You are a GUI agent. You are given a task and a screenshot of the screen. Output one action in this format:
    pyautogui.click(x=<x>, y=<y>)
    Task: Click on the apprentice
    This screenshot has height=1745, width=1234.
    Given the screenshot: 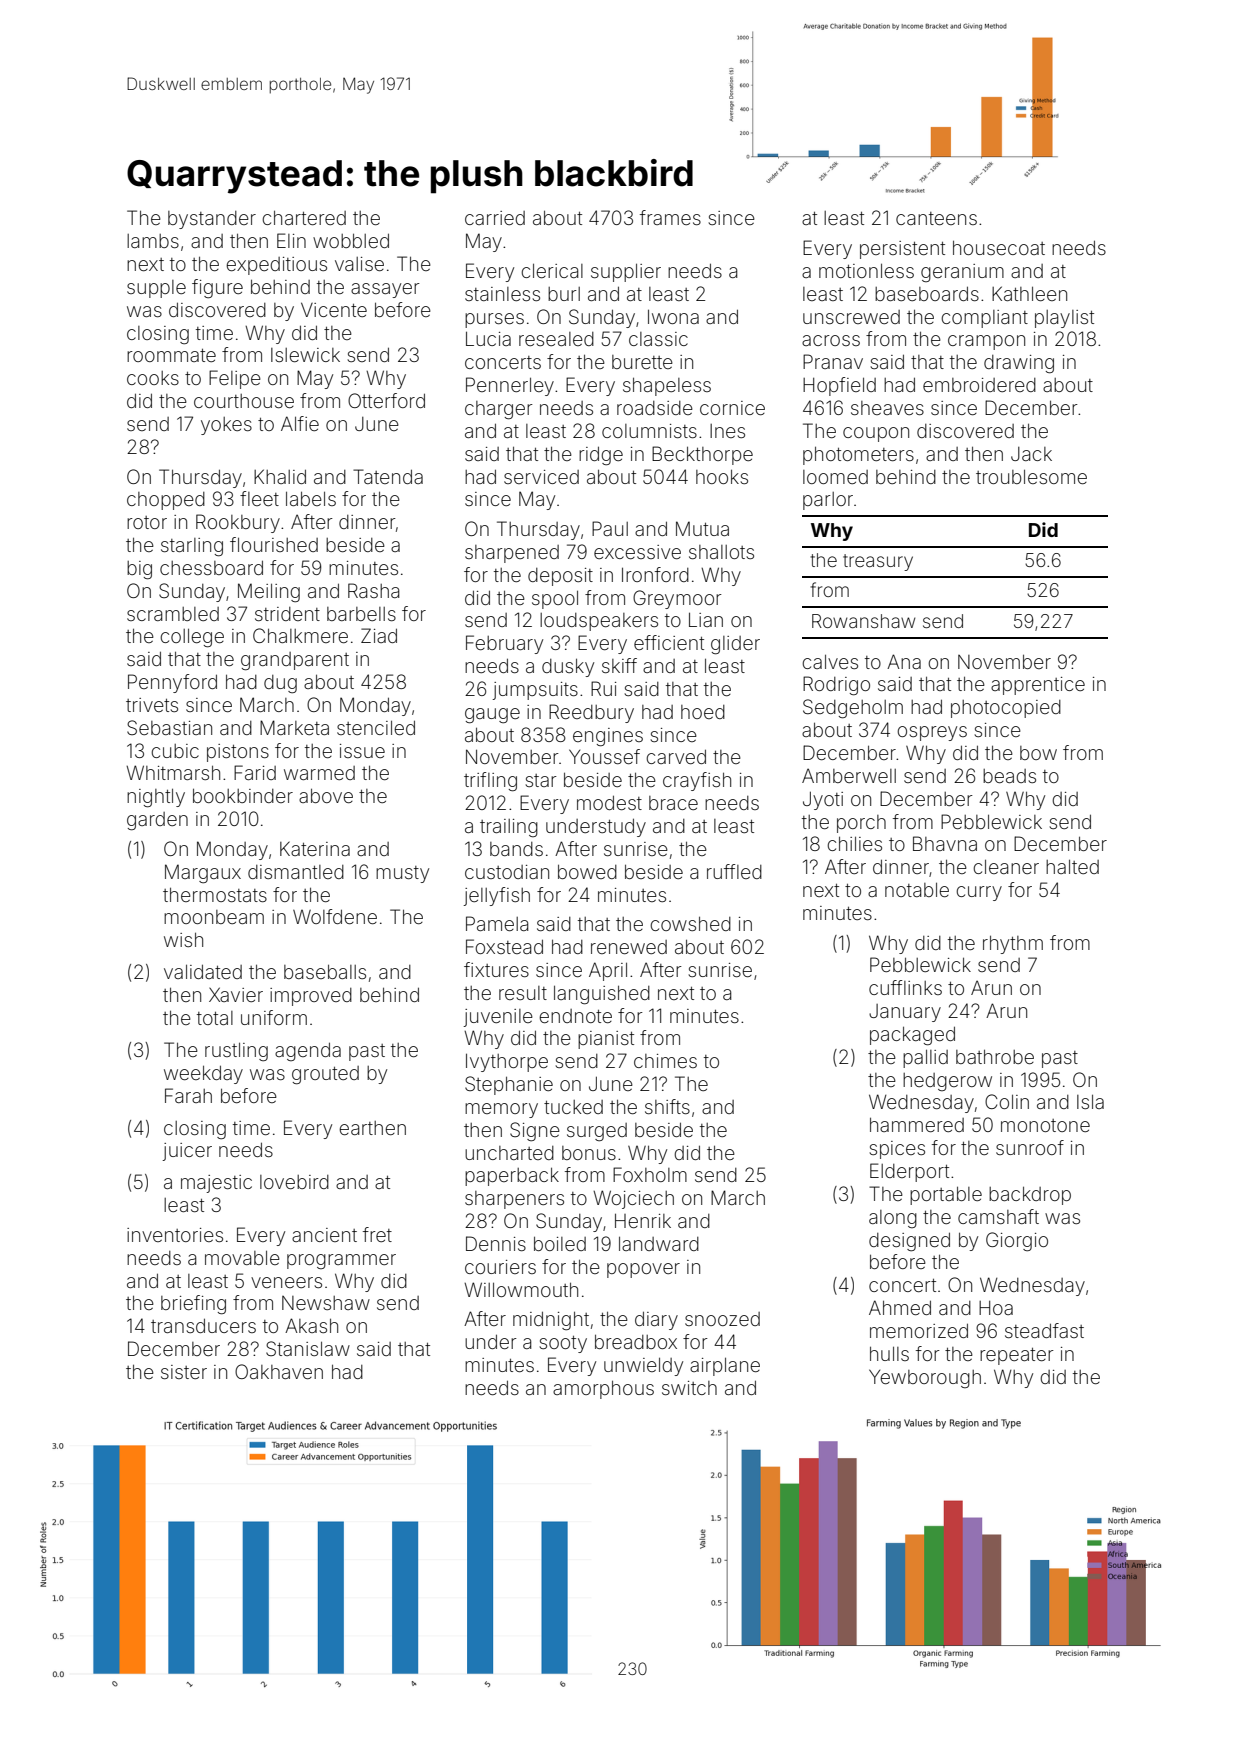 What is the action you would take?
    pyautogui.click(x=1038, y=686)
